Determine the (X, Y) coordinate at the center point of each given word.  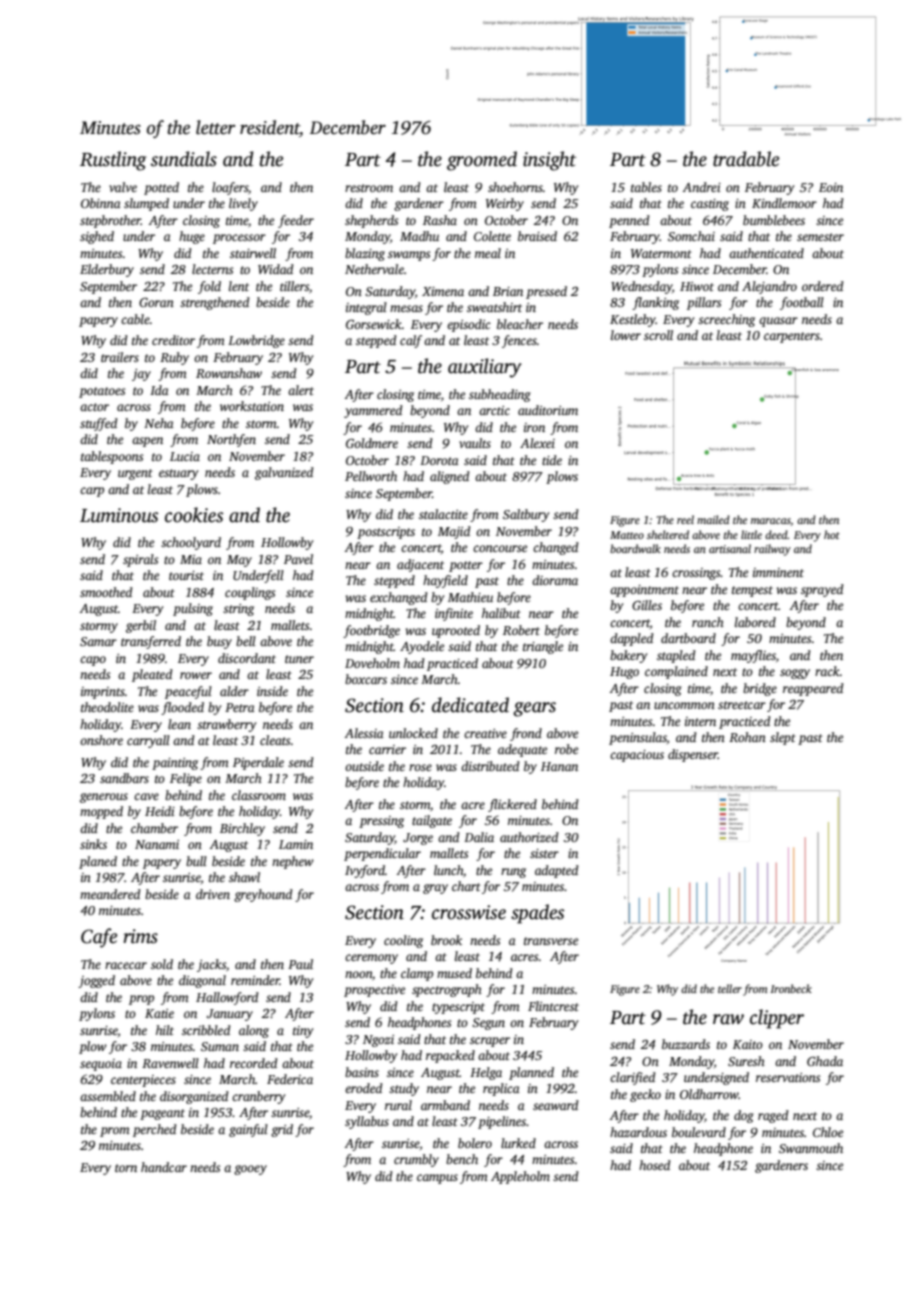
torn (126, 1168)
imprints (103, 693)
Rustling (113, 161)
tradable (746, 159)
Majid (454, 532)
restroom (369, 188)
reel (685, 519)
